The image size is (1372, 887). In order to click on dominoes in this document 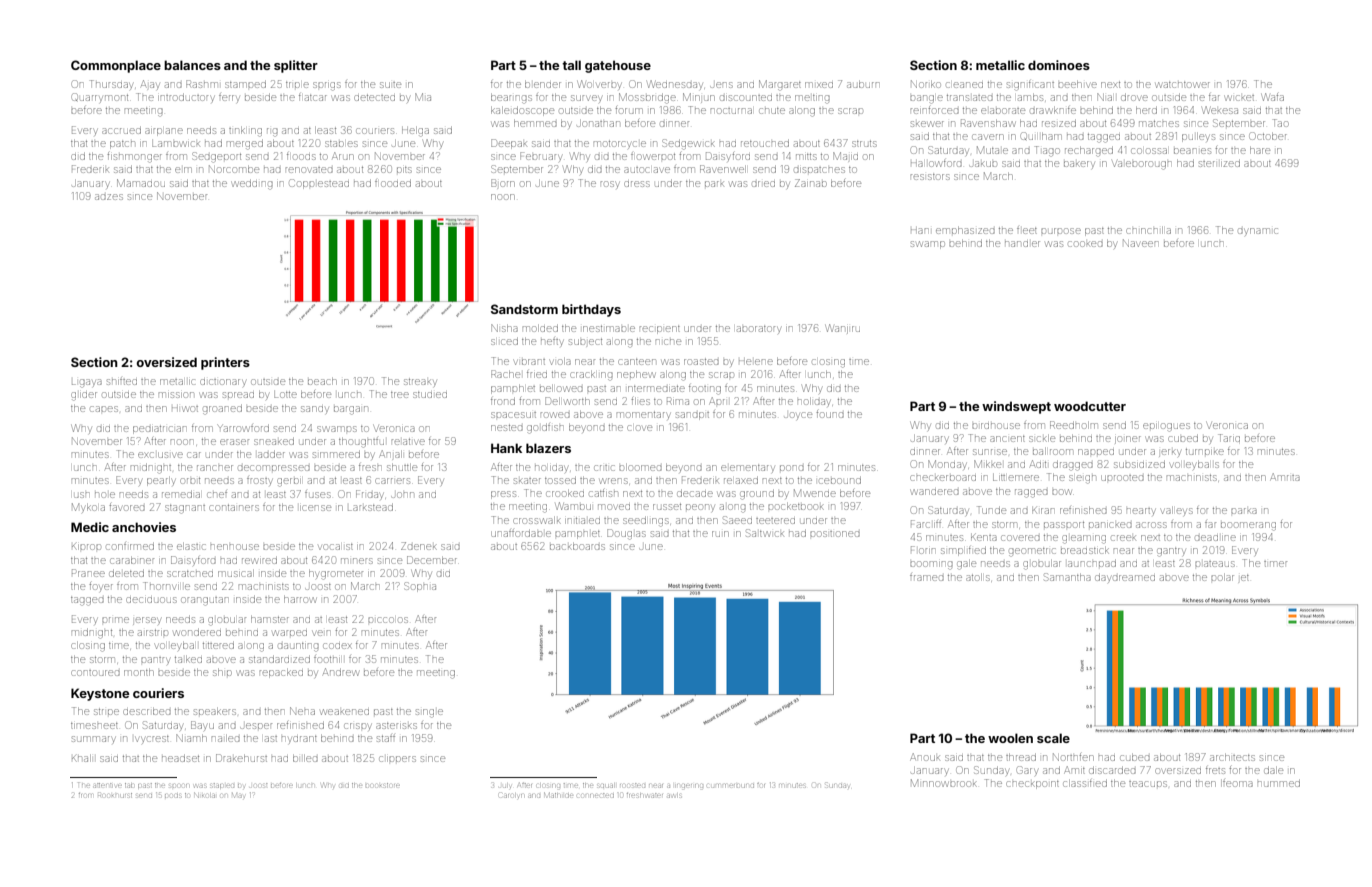, I will do `click(1059, 65)`.
